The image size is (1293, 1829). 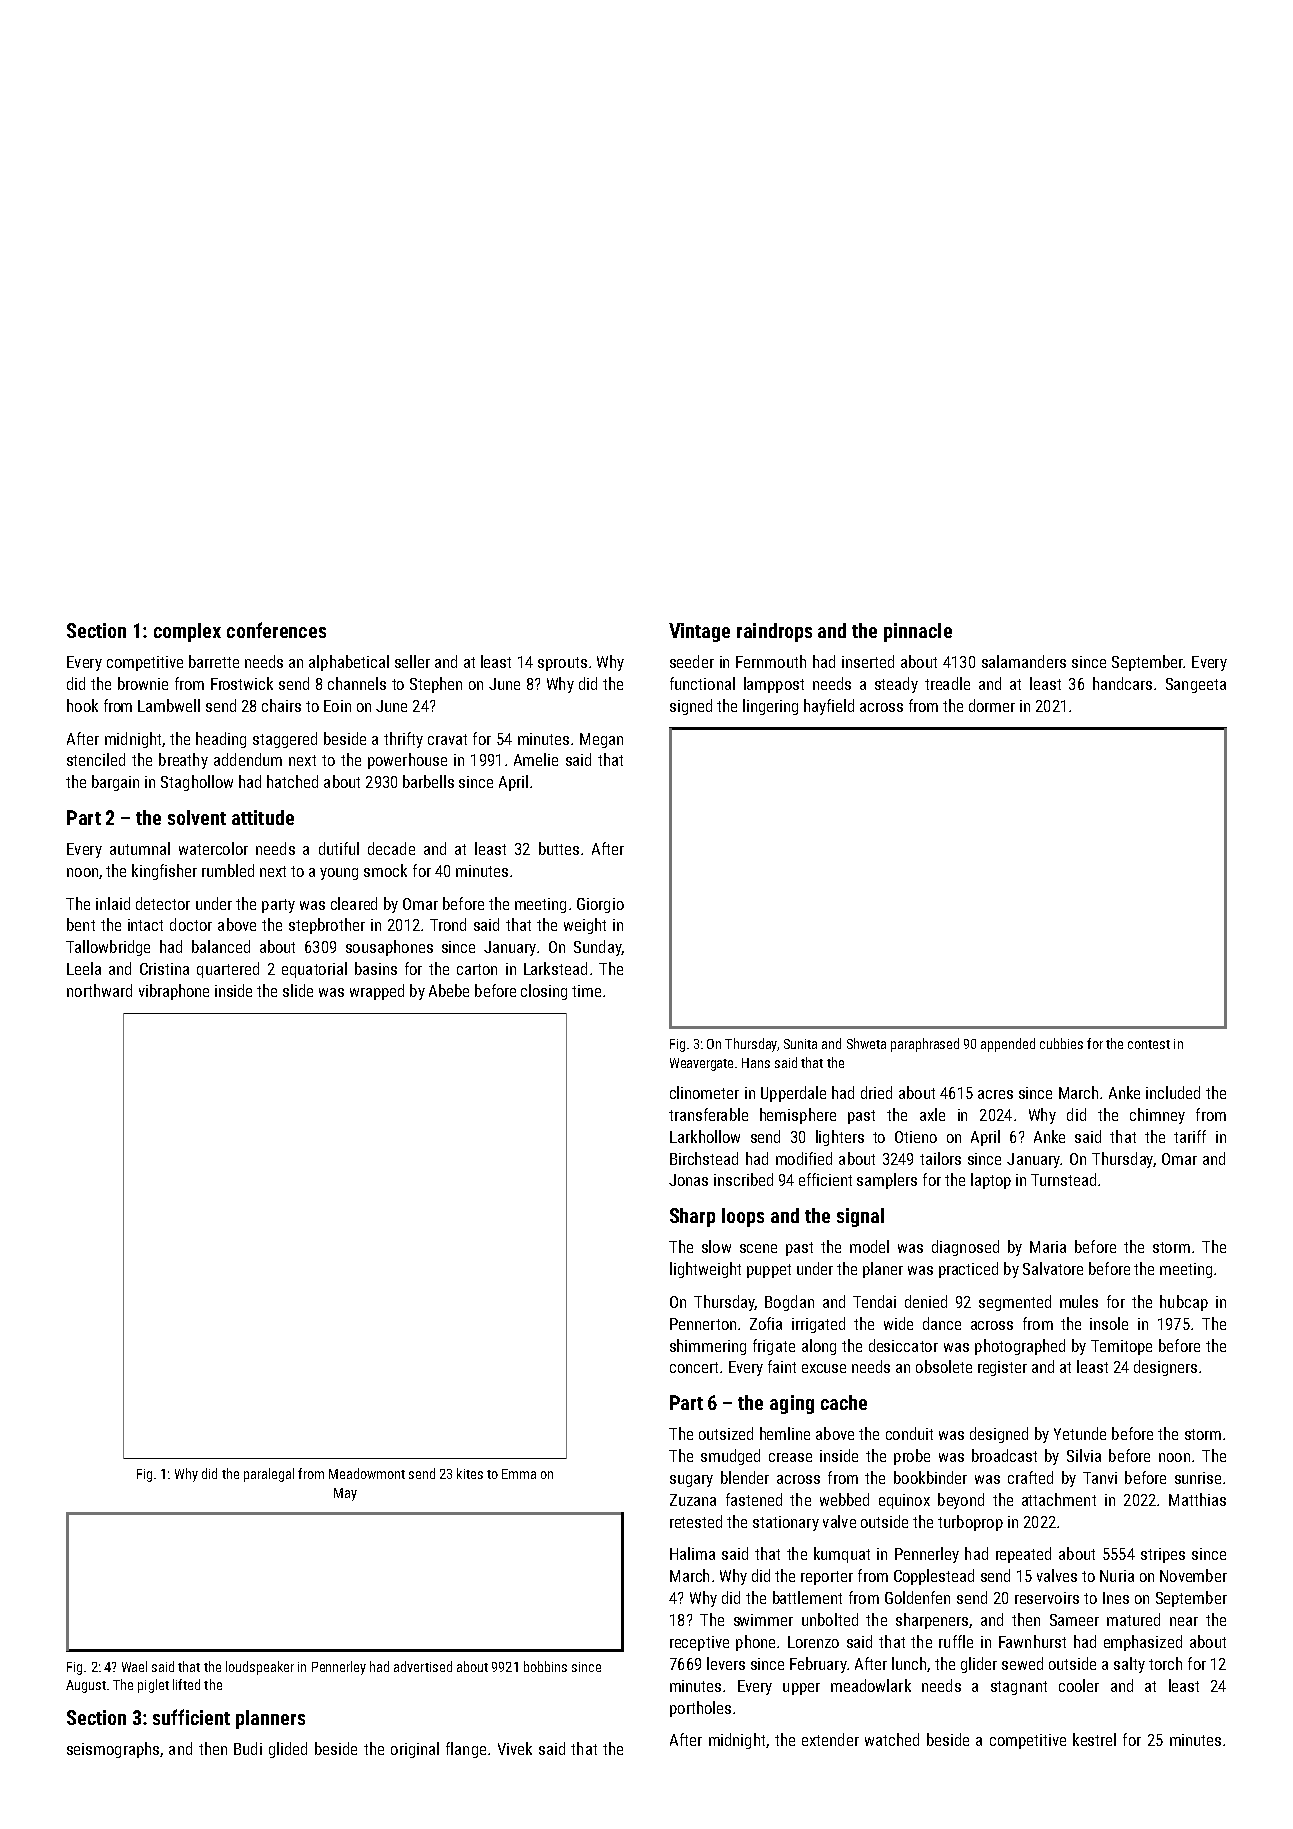 I want to click on Emma, so click(x=519, y=1474).
